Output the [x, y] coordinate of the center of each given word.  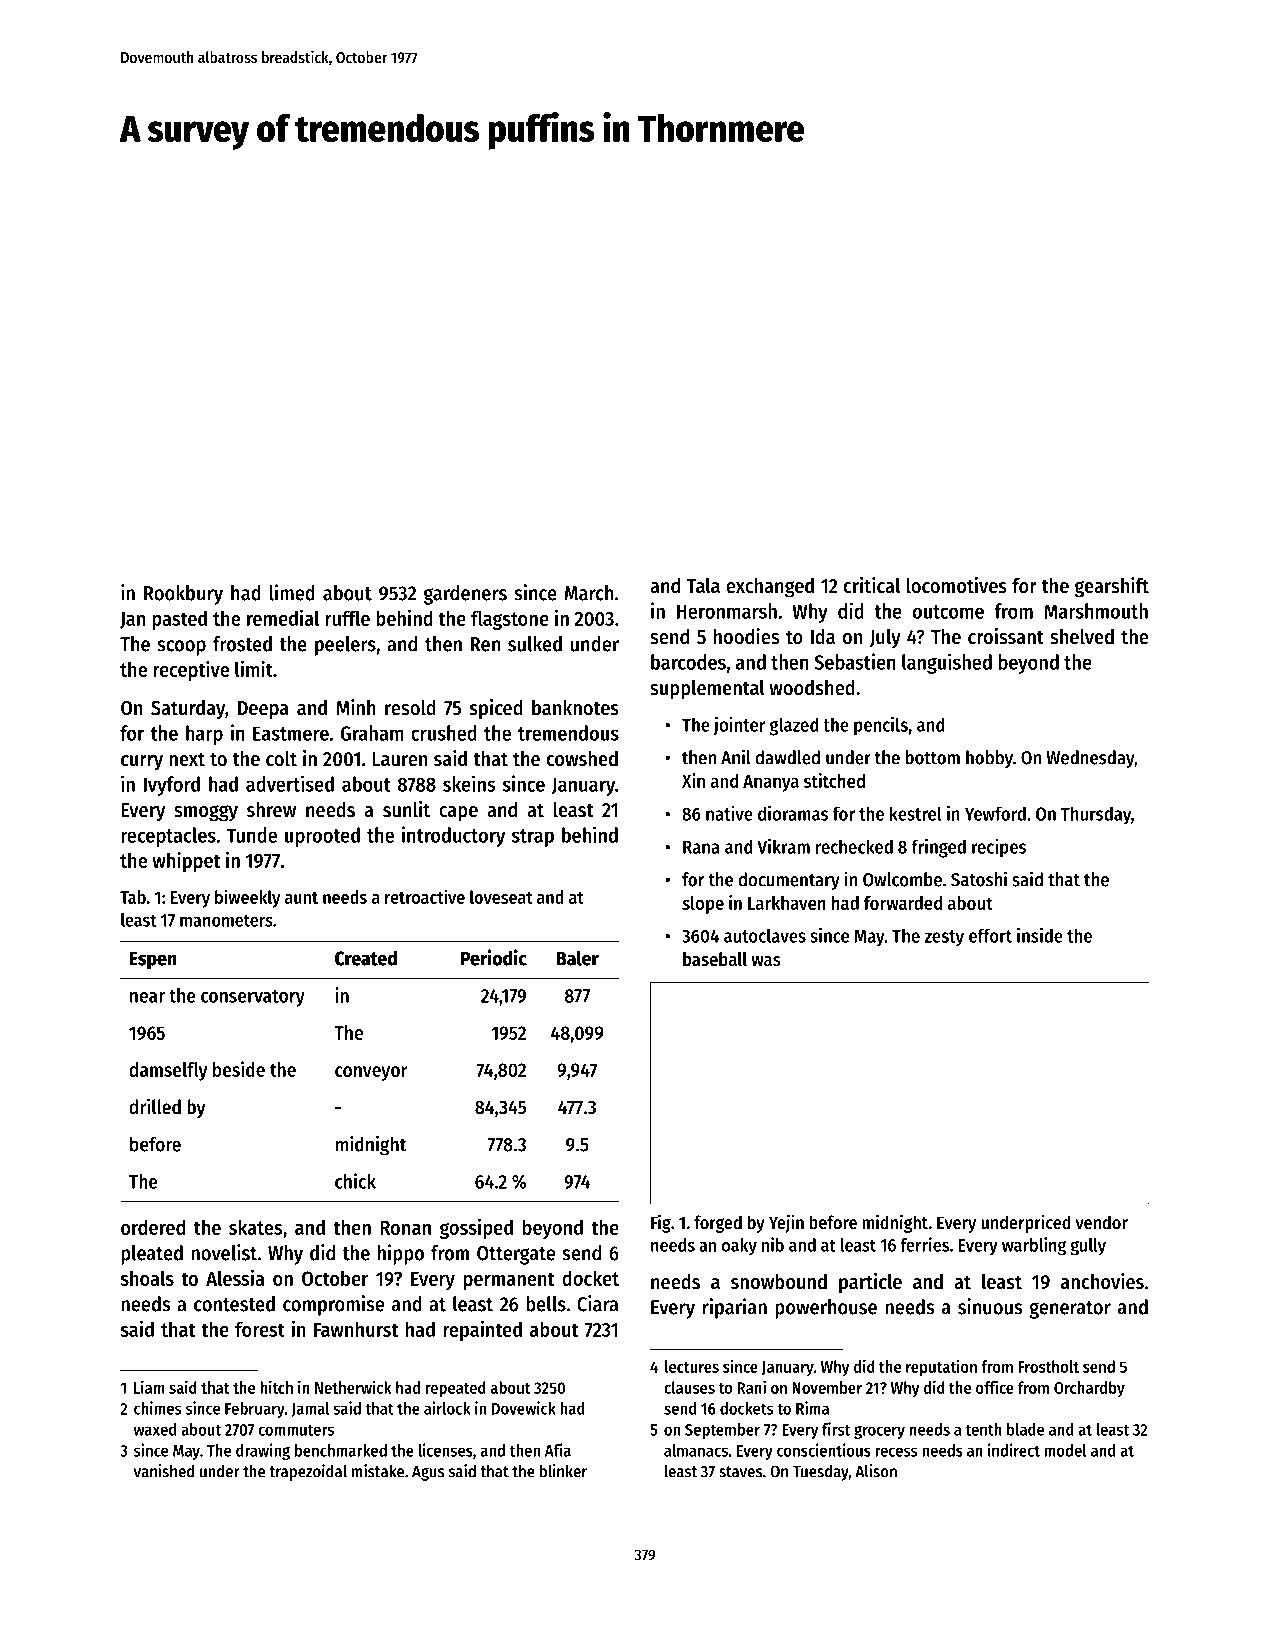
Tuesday [821, 1473]
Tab [133, 897]
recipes [999, 848]
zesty [944, 938]
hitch [276, 1387]
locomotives [956, 585]
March [589, 593]
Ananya [771, 783]
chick [355, 1181]
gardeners [465, 595]
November [827, 1387]
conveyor [371, 1073]
